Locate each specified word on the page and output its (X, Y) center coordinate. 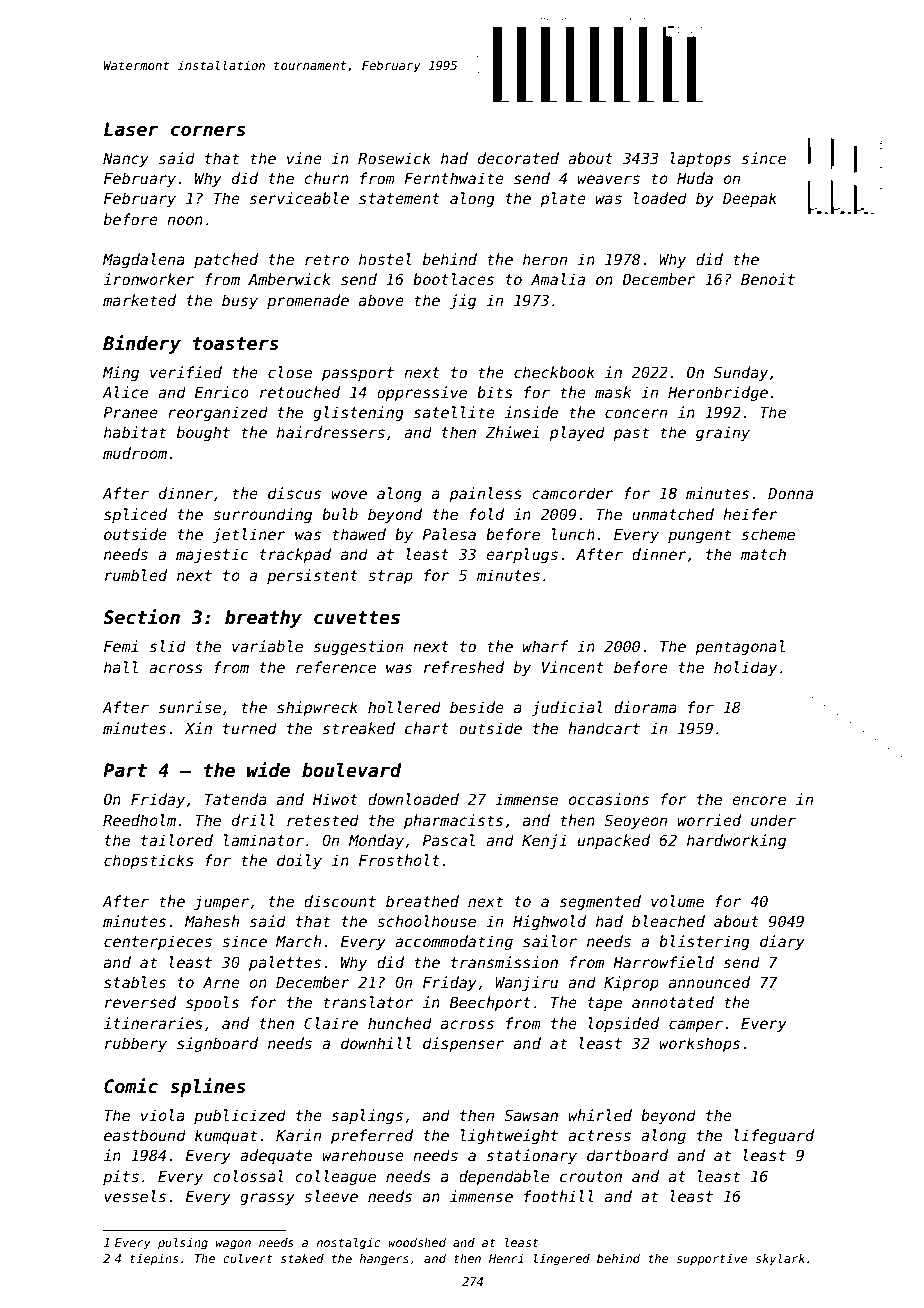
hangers (384, 1260)
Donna (790, 493)
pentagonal (740, 647)
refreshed (464, 667)
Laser (131, 129)
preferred (372, 1136)
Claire (331, 1023)
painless (485, 494)
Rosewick (394, 158)
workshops (699, 1044)
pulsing (183, 1244)
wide (268, 770)
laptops (701, 159)
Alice (125, 392)
